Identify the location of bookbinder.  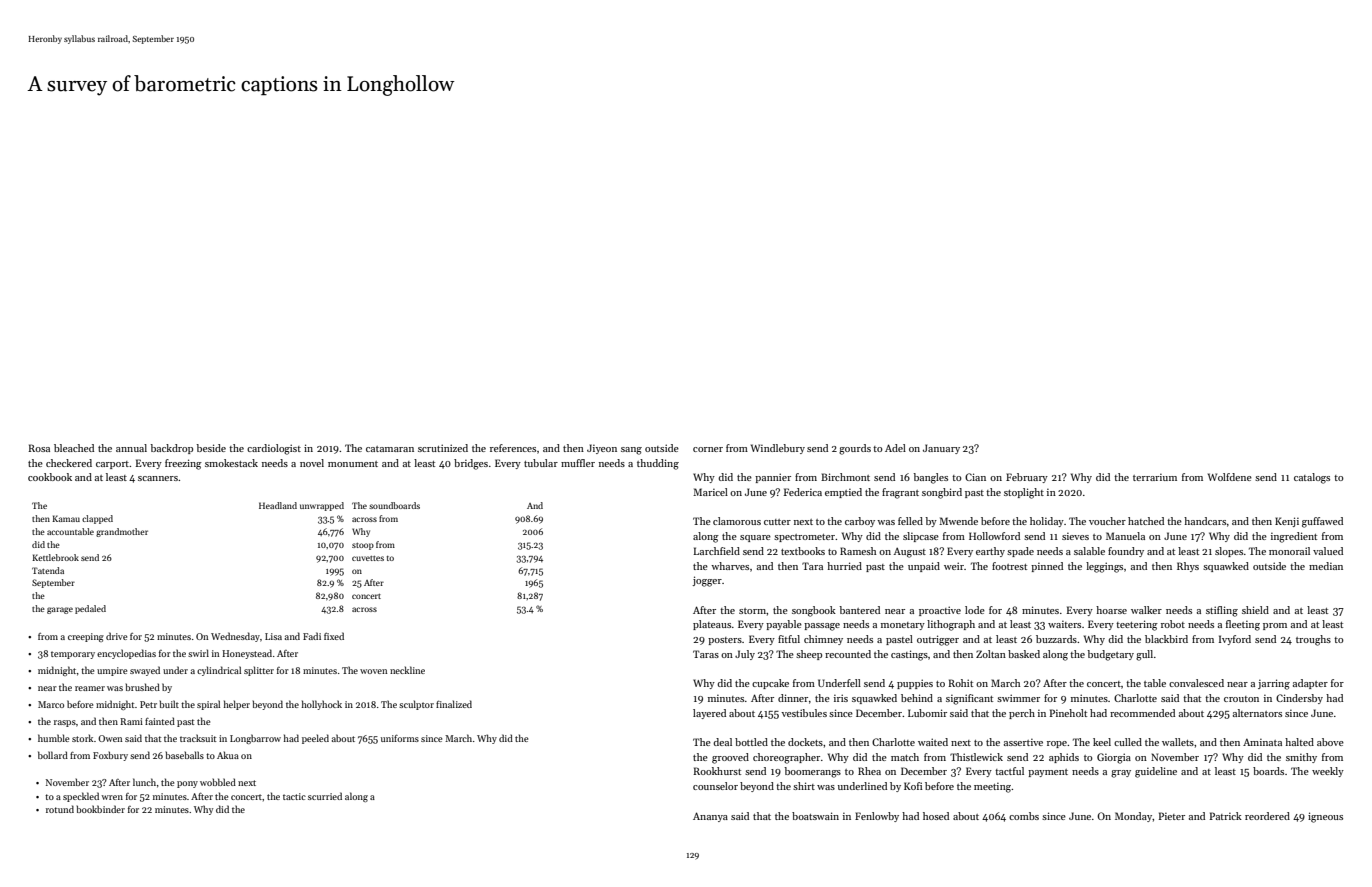
(101, 809).
